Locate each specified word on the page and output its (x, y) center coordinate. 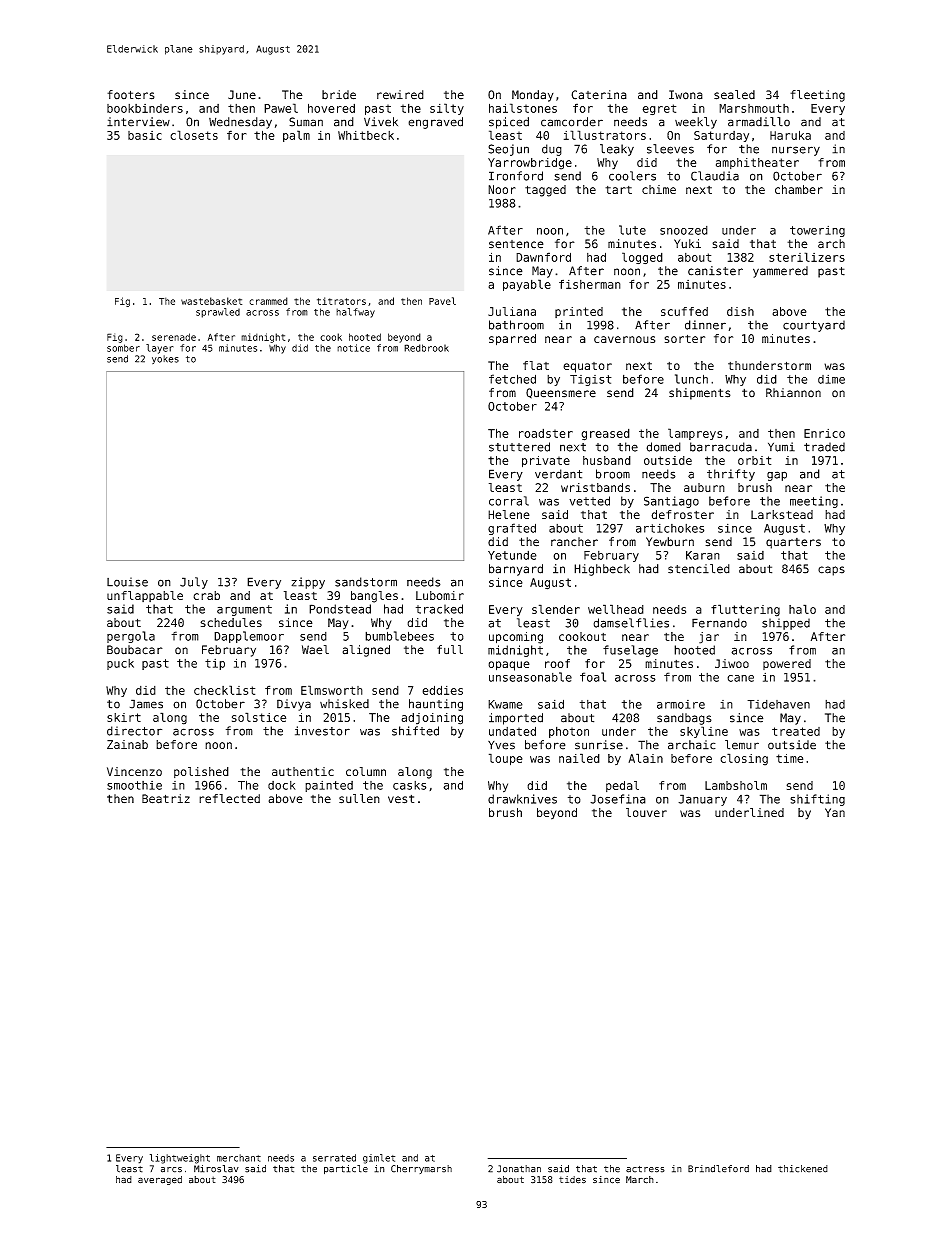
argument (244, 610)
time (789, 758)
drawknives (522, 799)
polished (201, 772)
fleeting (817, 96)
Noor (502, 189)
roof (557, 663)
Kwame (505, 704)
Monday (533, 96)
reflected (229, 799)
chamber (799, 189)
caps (831, 571)
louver (646, 812)
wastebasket (211, 301)
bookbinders (145, 108)
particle (346, 1170)
